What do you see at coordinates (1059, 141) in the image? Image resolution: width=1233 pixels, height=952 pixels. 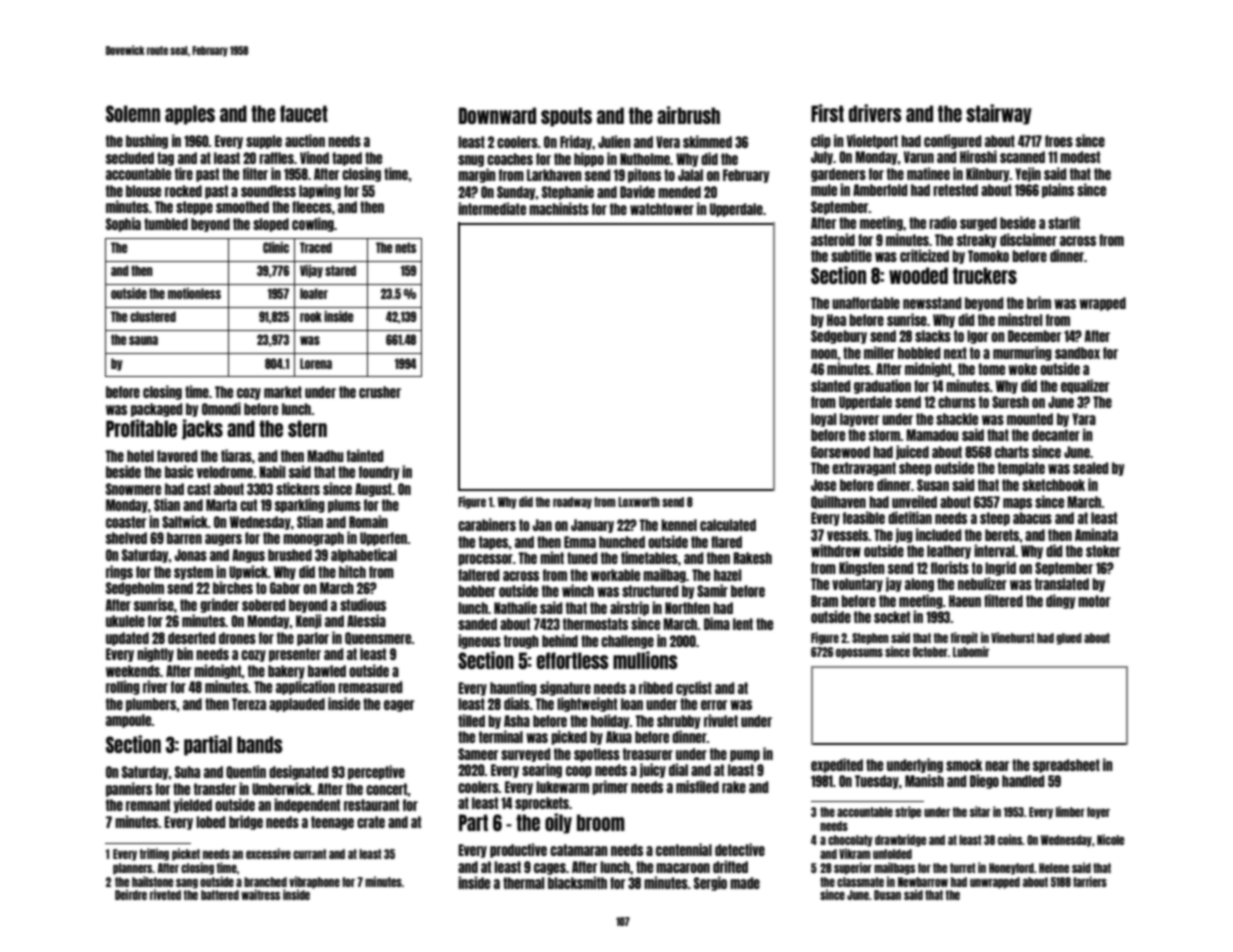 I see `froes` at bounding box center [1059, 141].
